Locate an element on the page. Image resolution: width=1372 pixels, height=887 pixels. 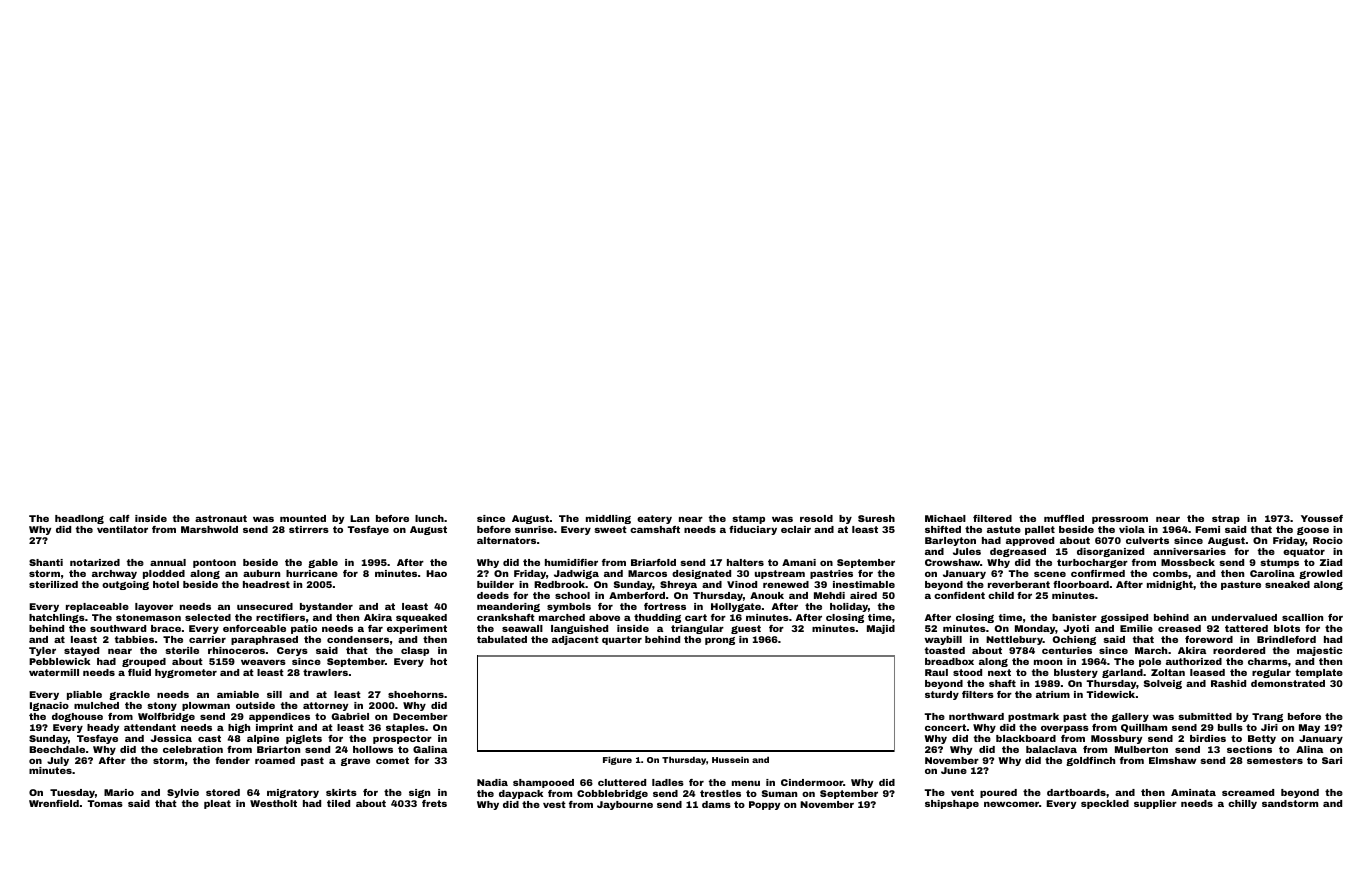
bystander is located at coordinates (326, 607).
